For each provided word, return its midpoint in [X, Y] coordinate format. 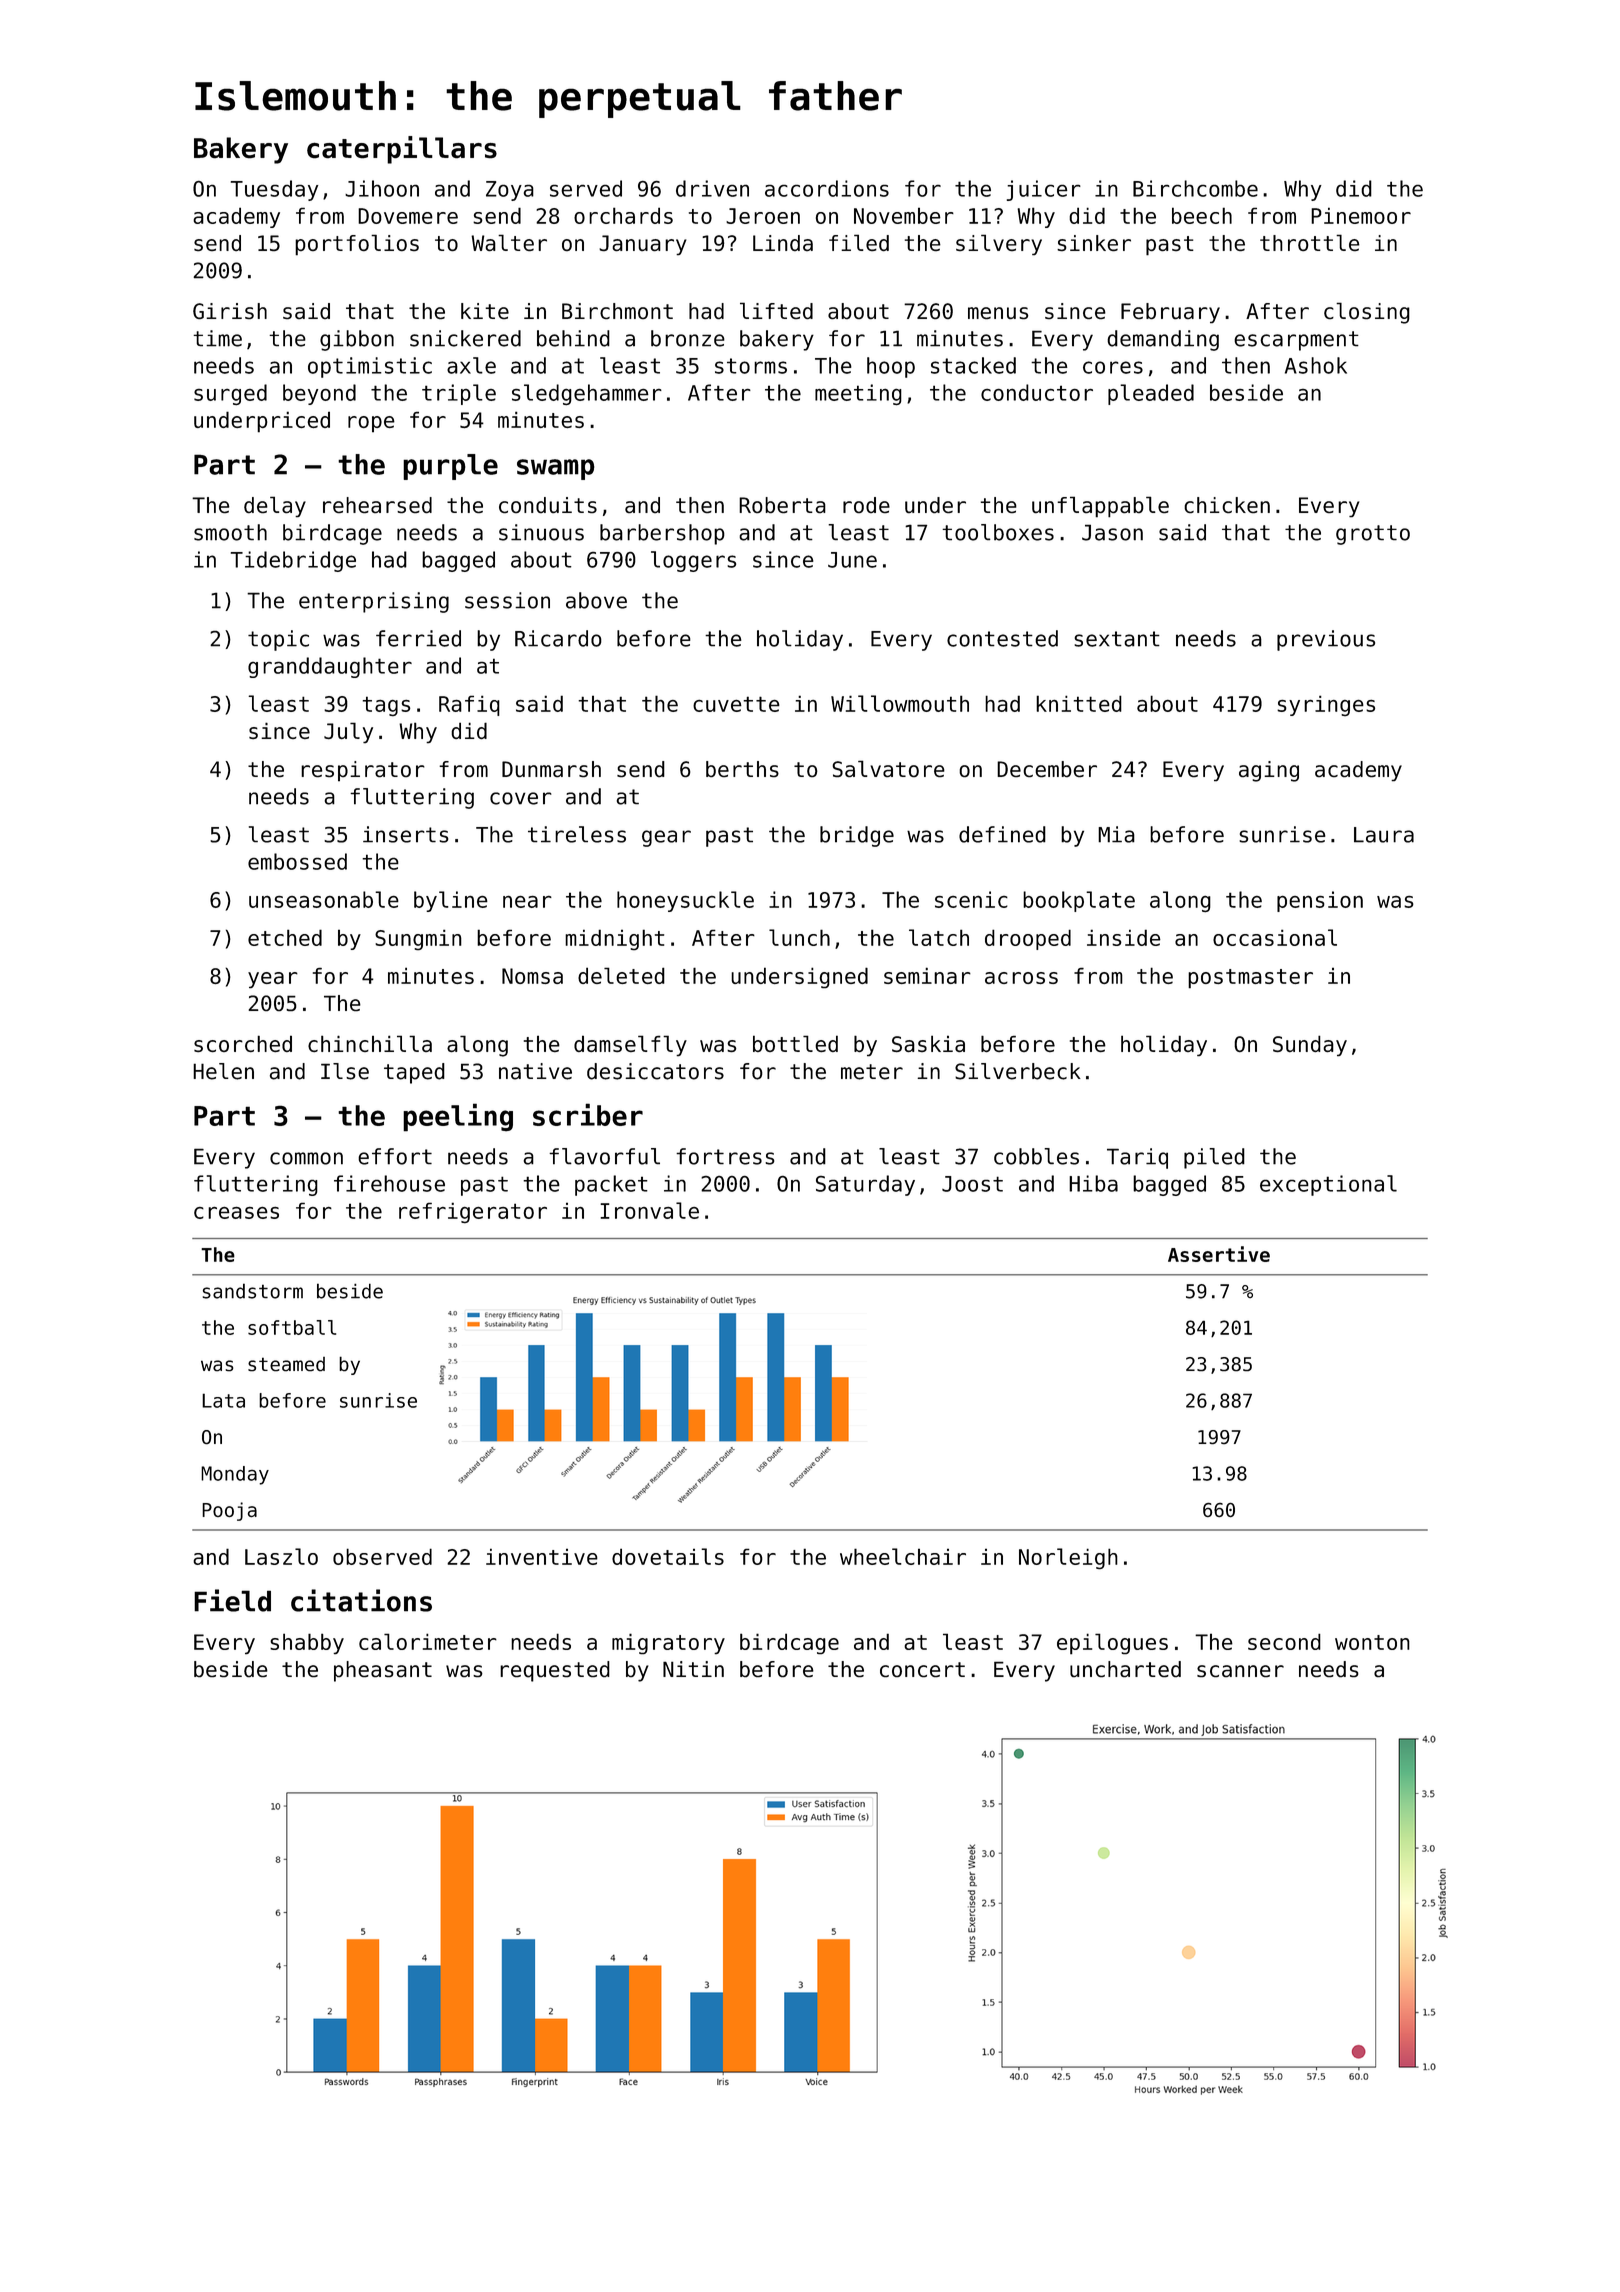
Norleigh [1068, 1558]
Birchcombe [1195, 188]
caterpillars [402, 150]
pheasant [383, 1671]
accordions [827, 188]
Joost [972, 1184]
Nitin [693, 1669]
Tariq [1137, 1158]
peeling [458, 1117]
